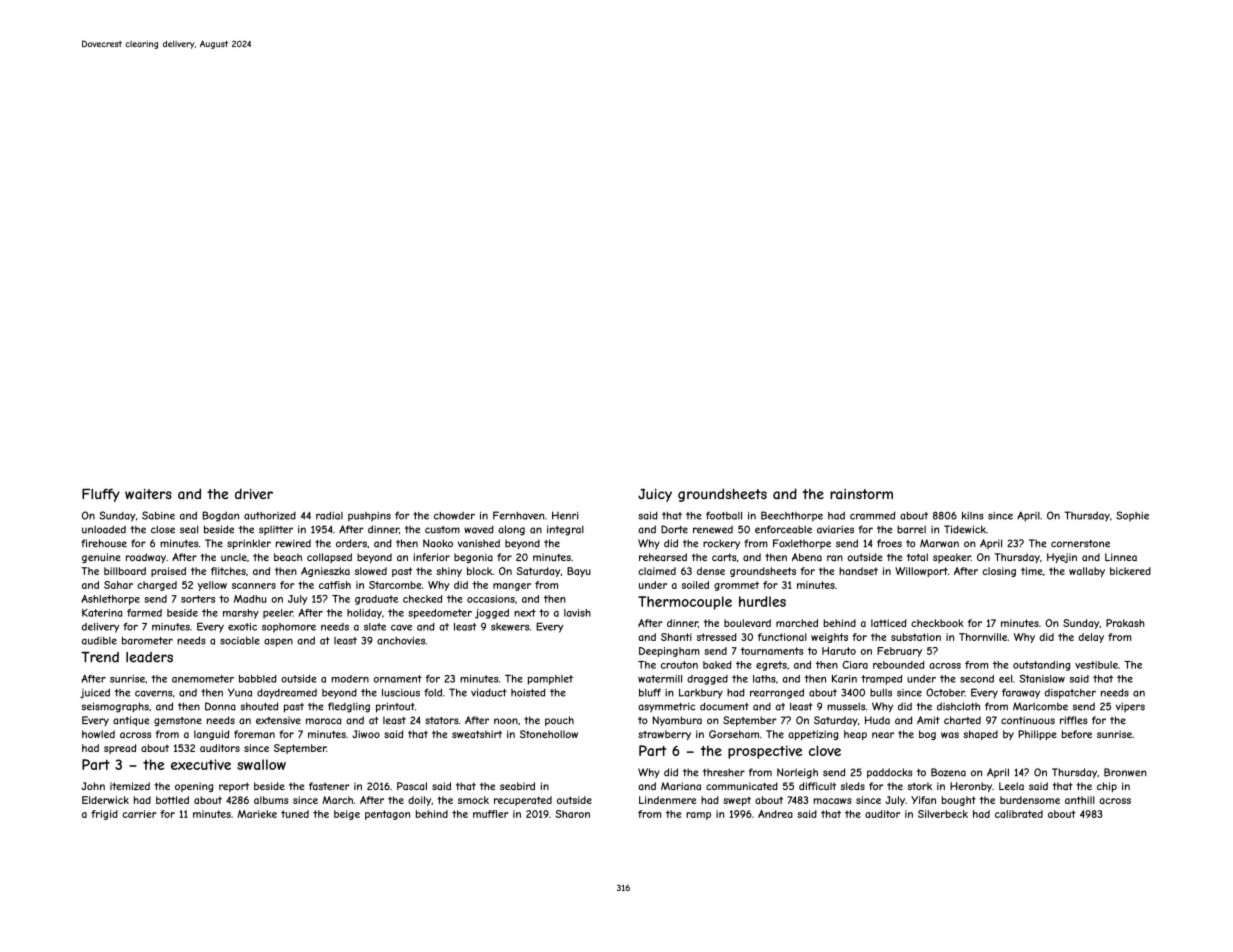  What do you see at coordinates (510, 627) in the screenshot?
I see `skewers` at bounding box center [510, 627].
